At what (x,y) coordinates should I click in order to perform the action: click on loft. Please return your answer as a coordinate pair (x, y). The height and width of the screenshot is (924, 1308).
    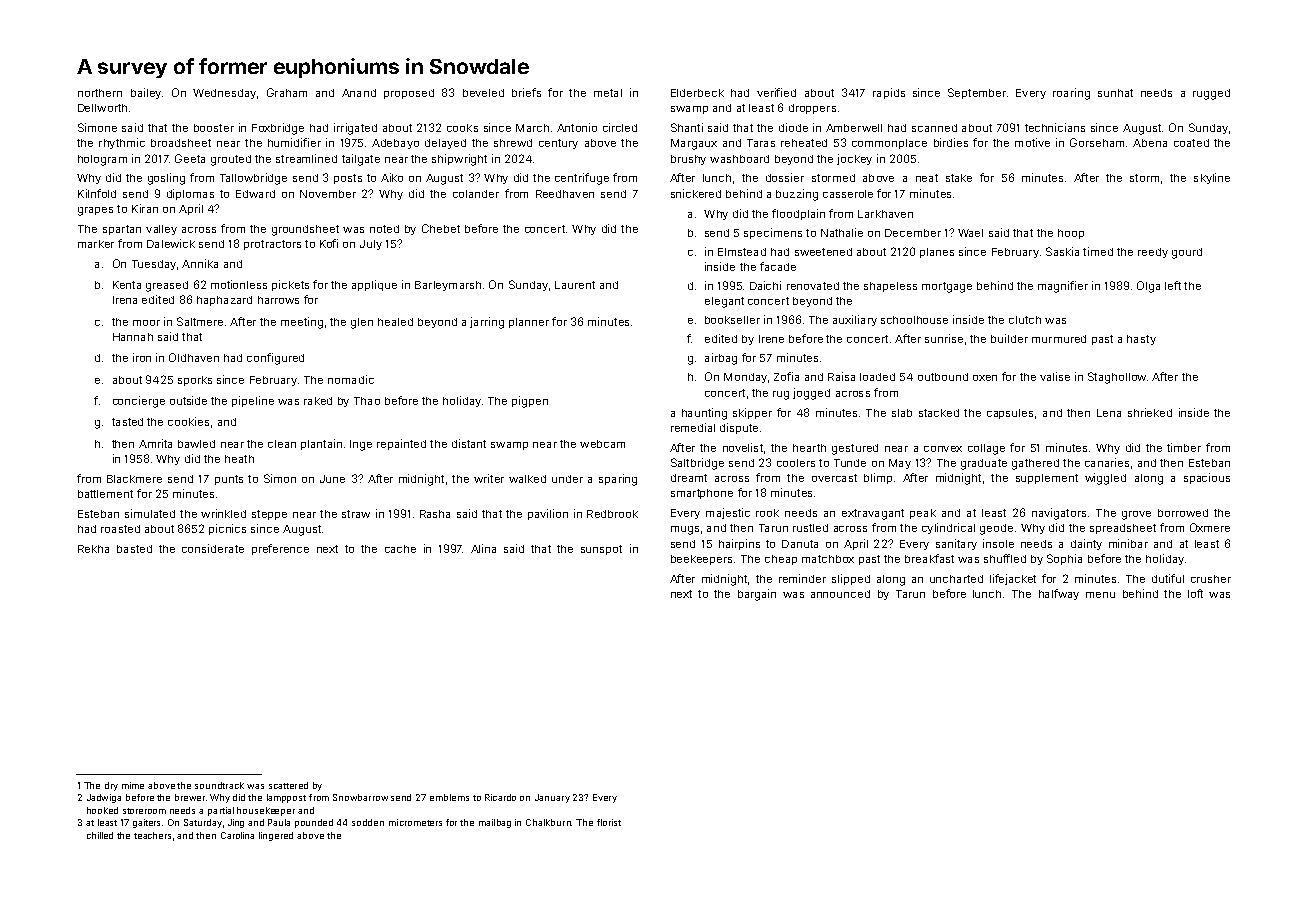
    Looking at the image, I should click on (1195, 593).
